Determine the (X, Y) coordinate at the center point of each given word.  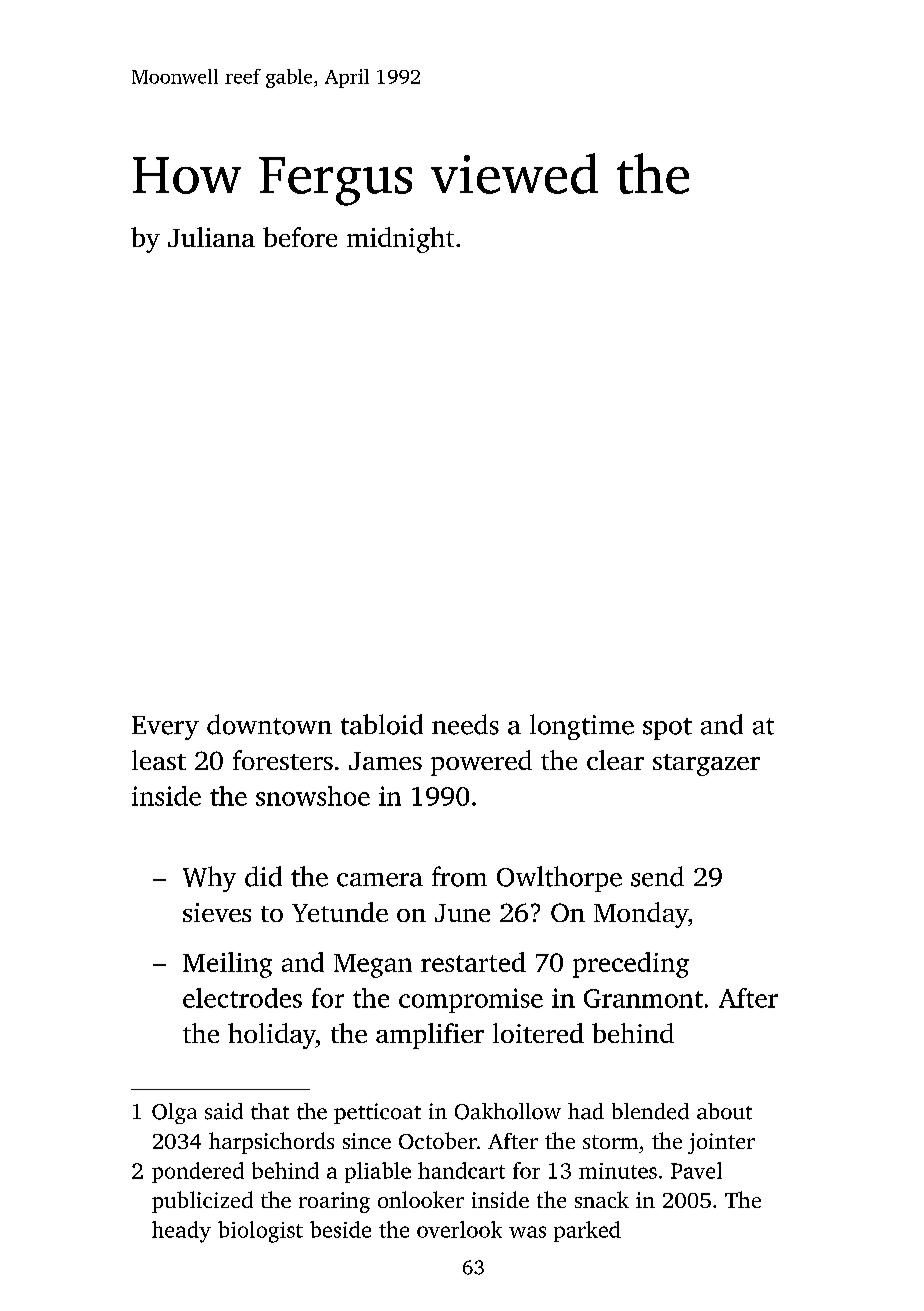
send (657, 876)
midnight (400, 240)
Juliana (211, 237)
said (224, 1111)
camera (380, 880)
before (300, 237)
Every (165, 728)
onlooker (421, 1199)
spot (667, 729)
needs (465, 724)
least (159, 760)
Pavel (696, 1170)
